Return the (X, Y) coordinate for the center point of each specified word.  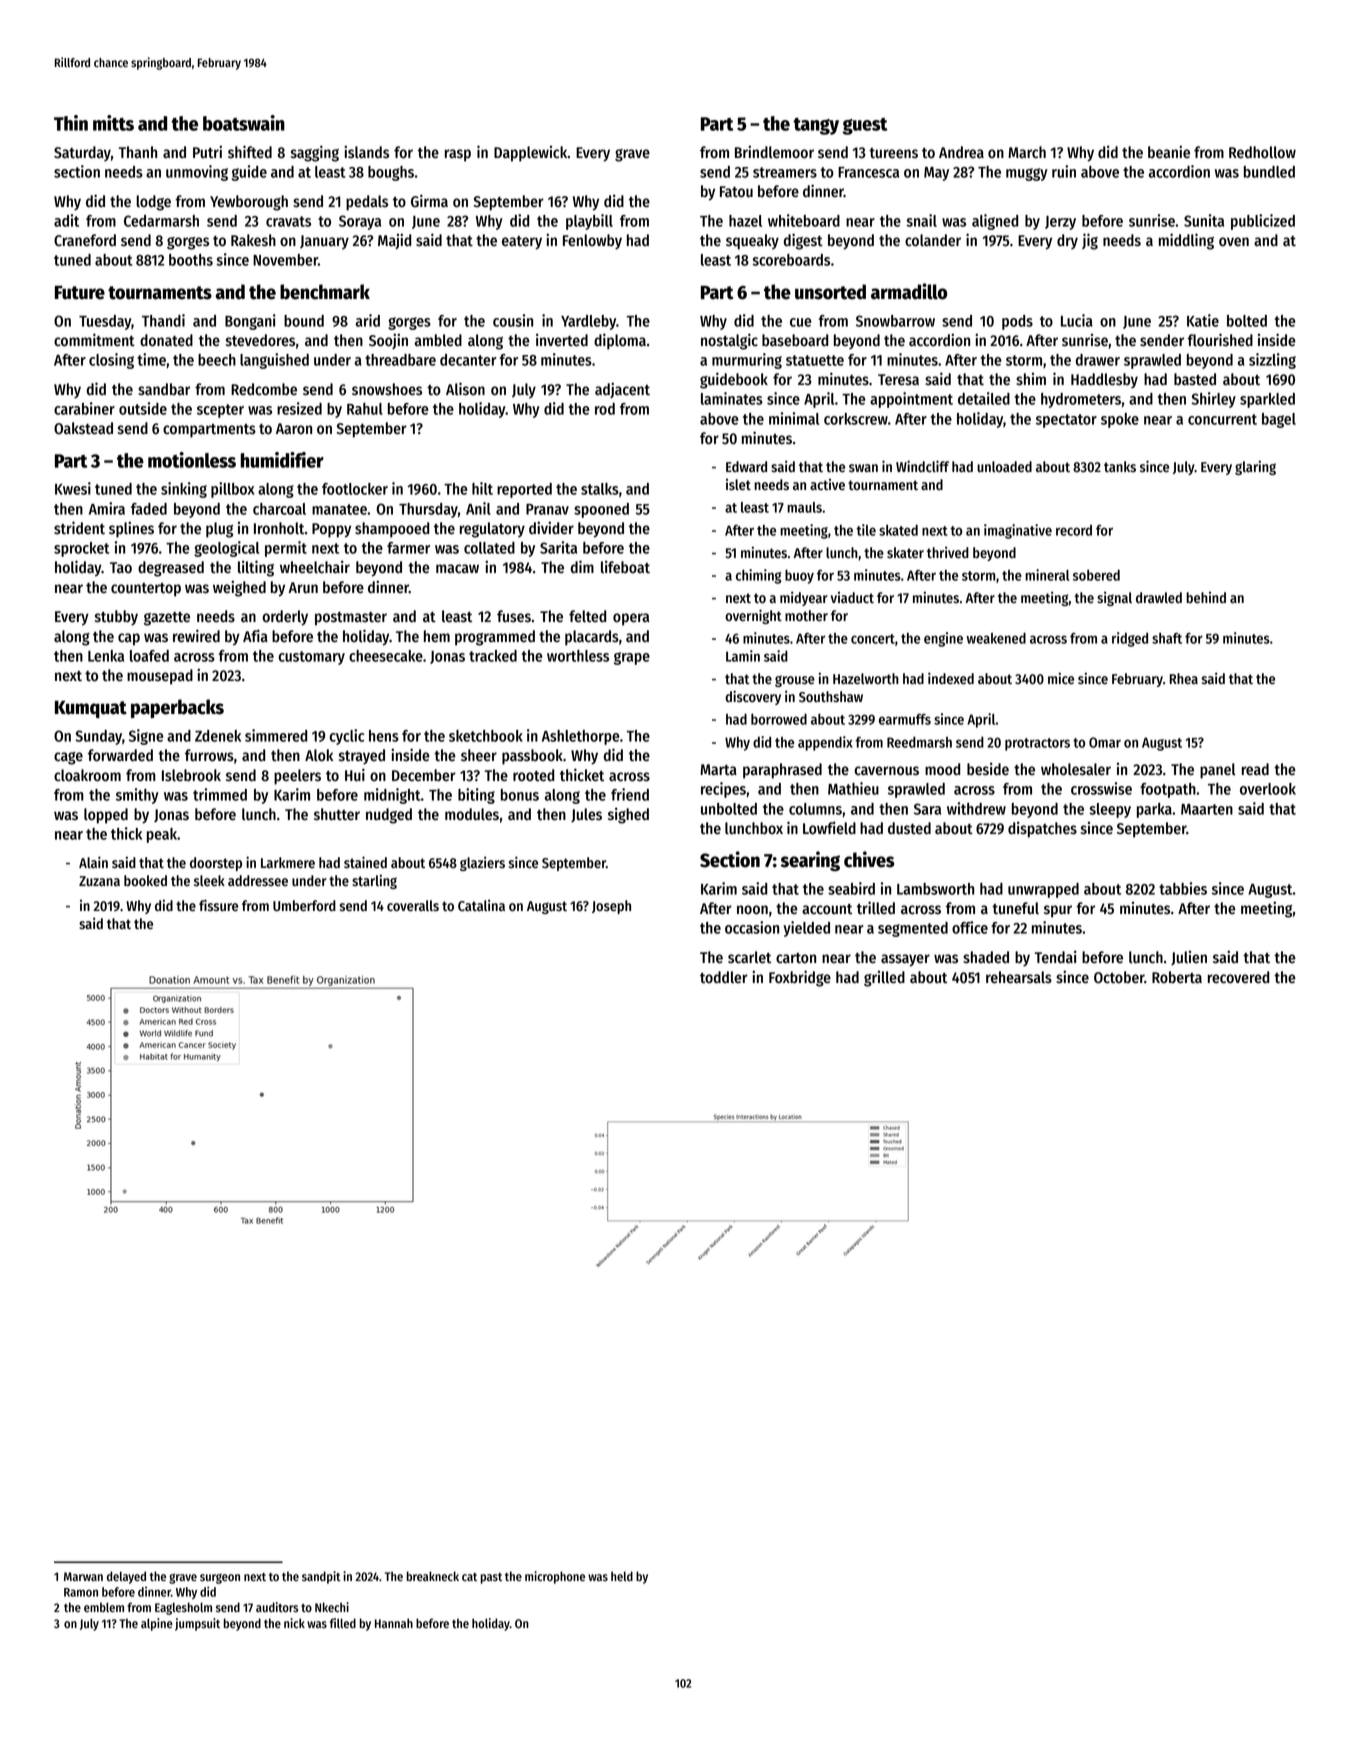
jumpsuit (197, 1624)
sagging (315, 153)
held (622, 1576)
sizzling (1272, 361)
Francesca (868, 172)
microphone (555, 1577)
